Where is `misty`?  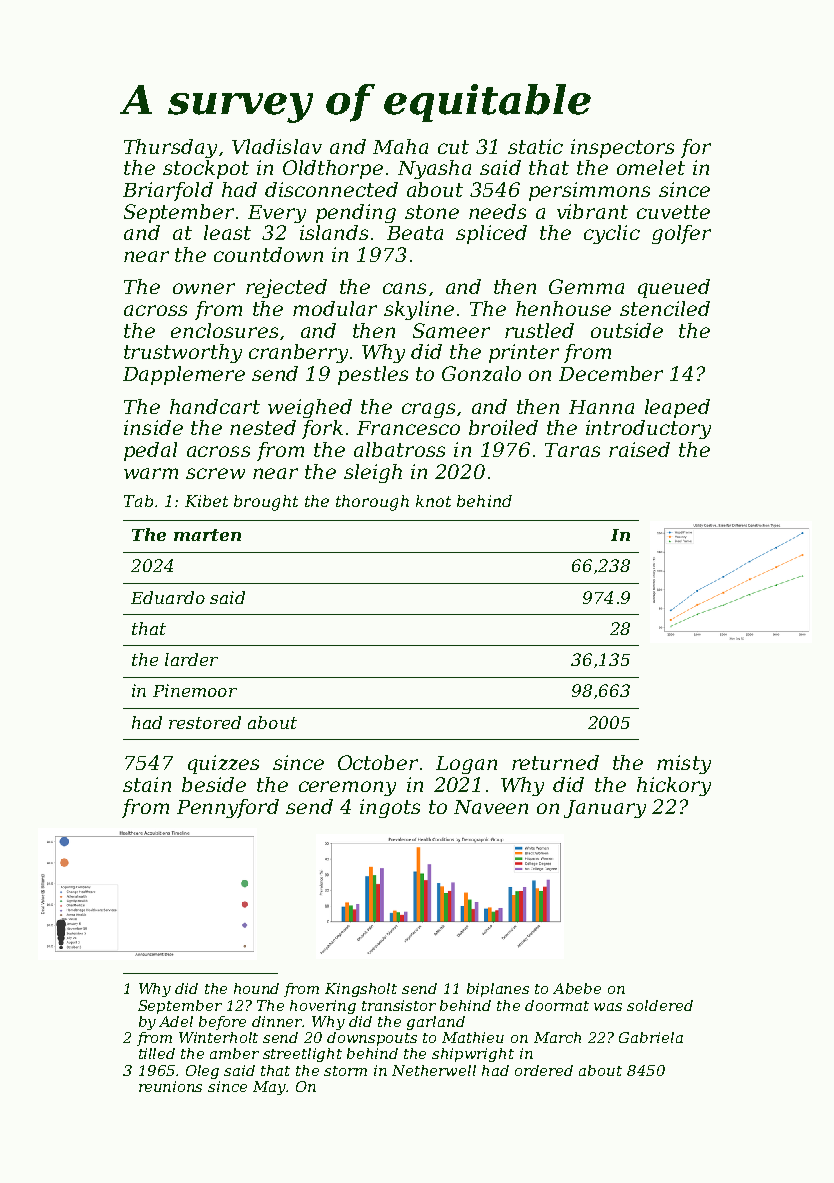 misty is located at coordinates (684, 764).
